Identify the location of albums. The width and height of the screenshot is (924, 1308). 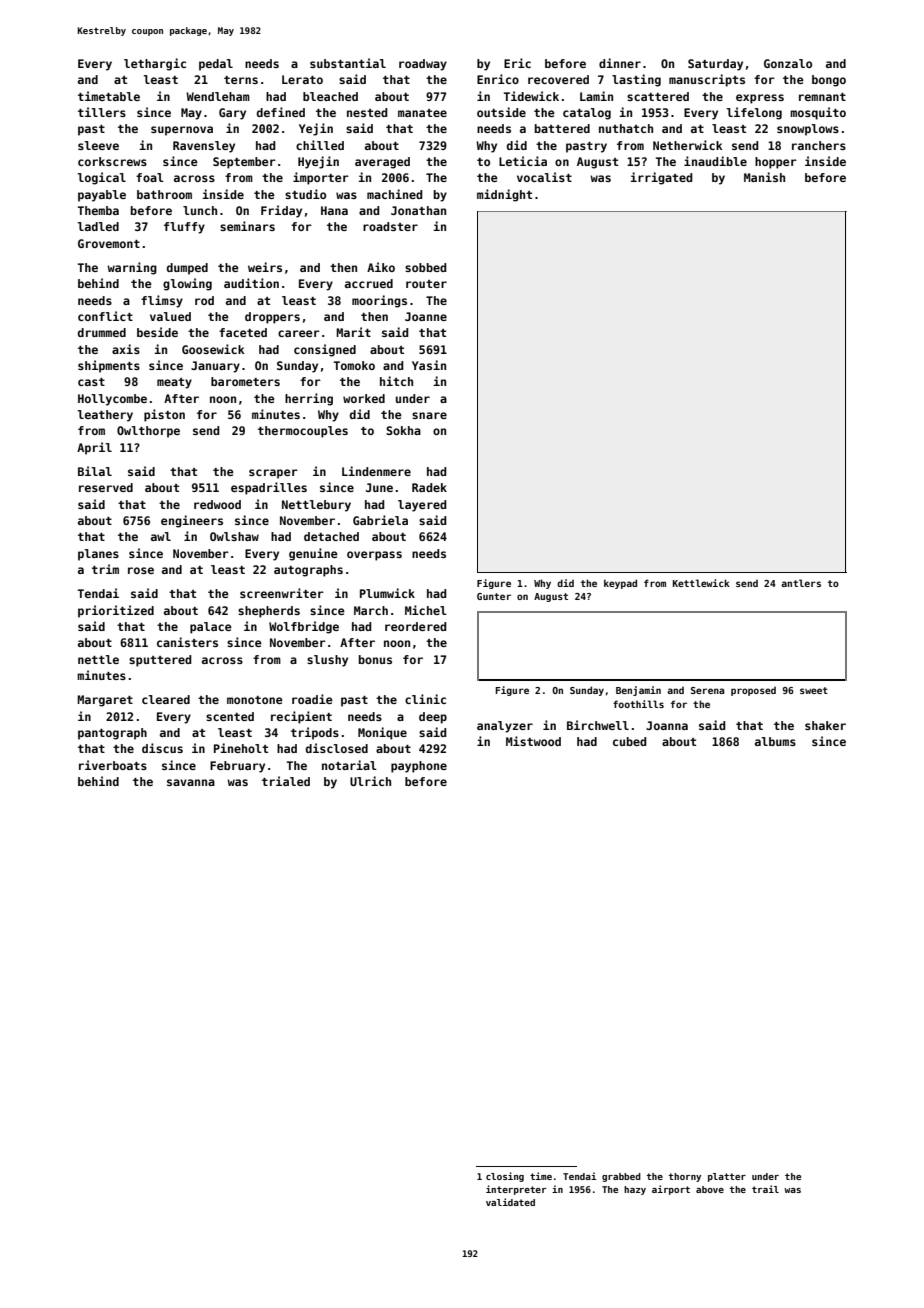
(775, 741).
